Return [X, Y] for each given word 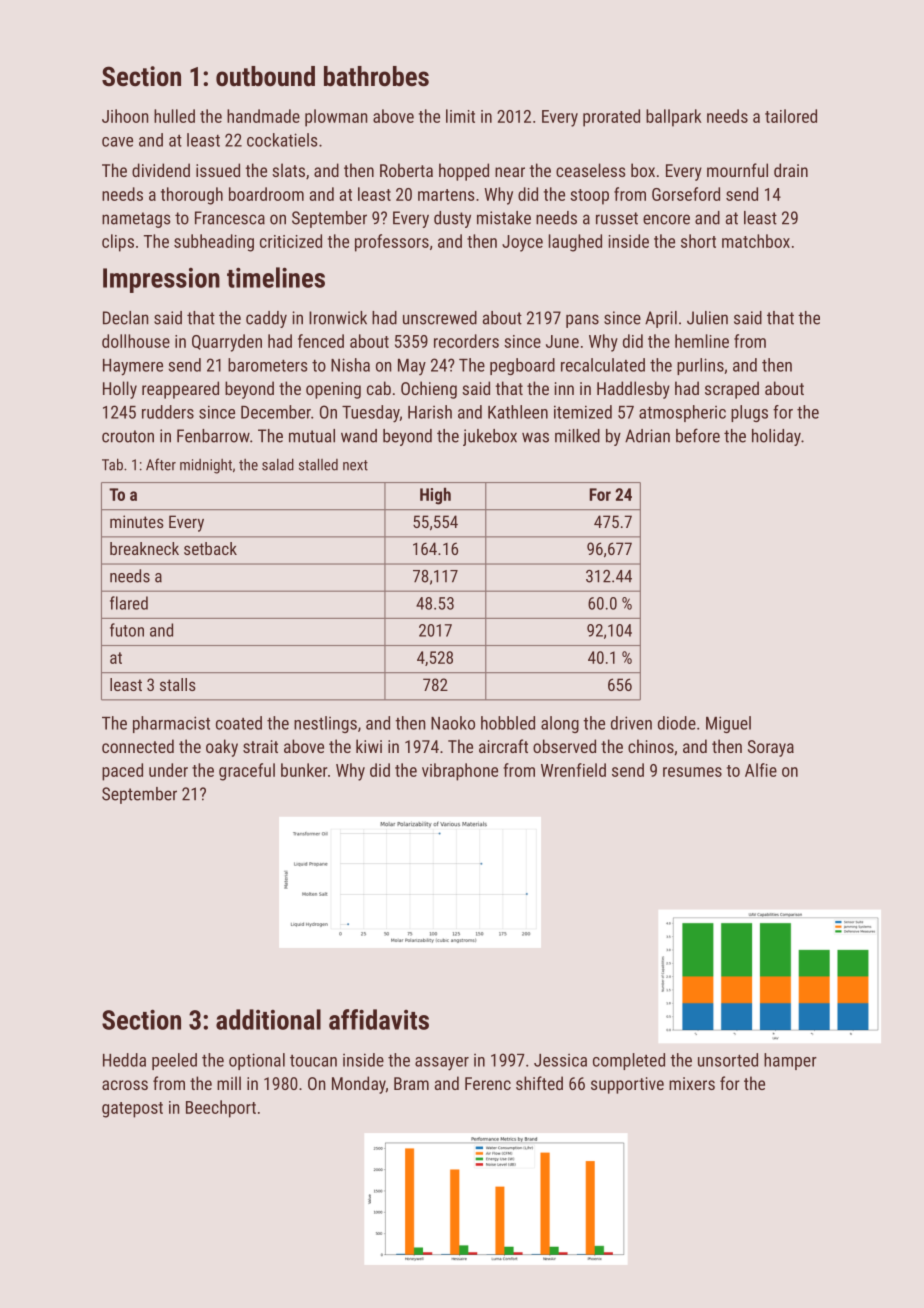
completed [629, 1061]
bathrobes [376, 76]
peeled [174, 1061]
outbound [265, 76]
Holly [120, 390]
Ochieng [429, 390]
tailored [791, 116]
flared [129, 603]
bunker [304, 770]
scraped [732, 390]
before [698, 435]
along [560, 724]
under [168, 770]
